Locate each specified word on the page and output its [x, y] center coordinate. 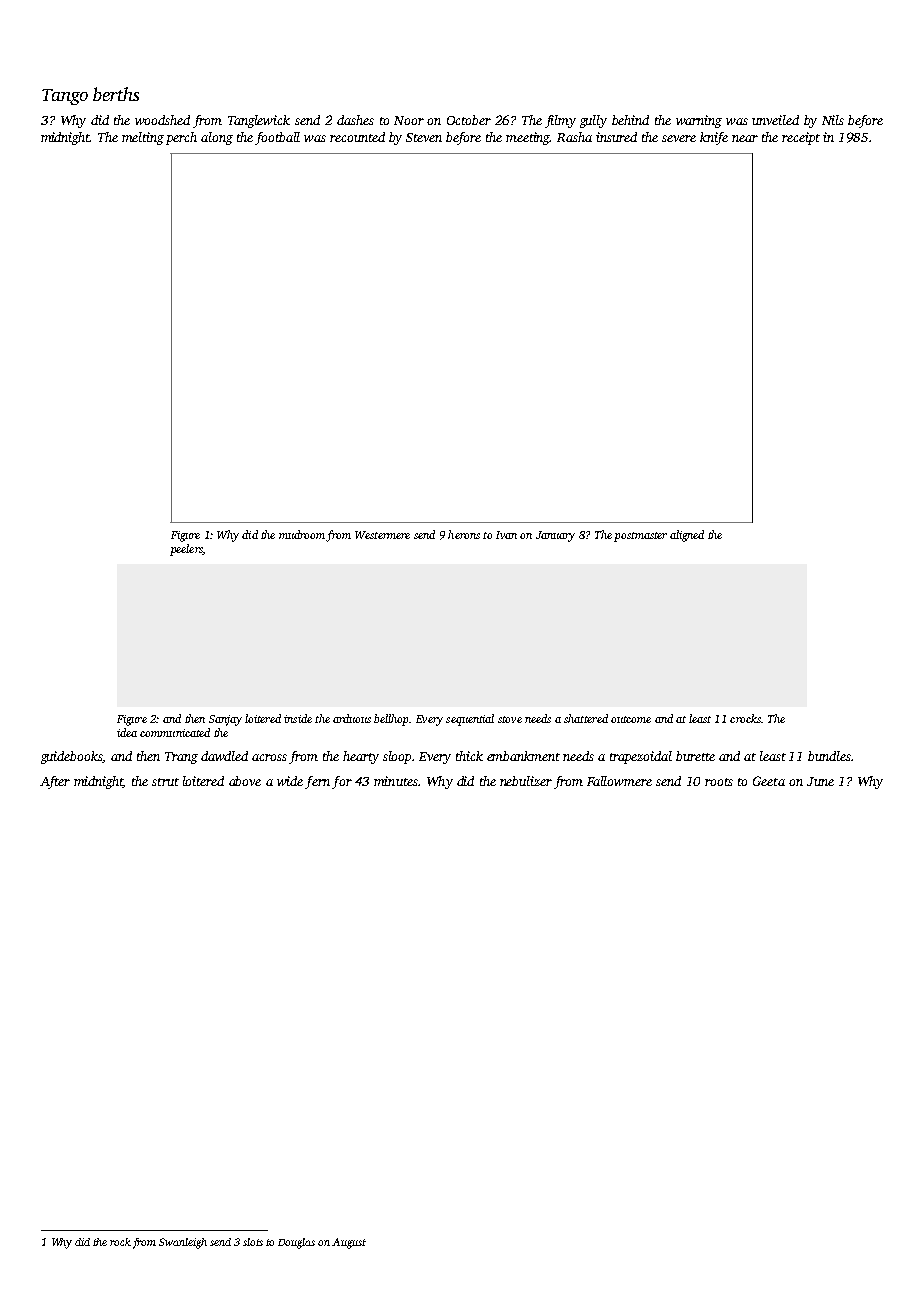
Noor [409, 120]
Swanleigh [183, 1243]
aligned [687, 536]
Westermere [382, 535]
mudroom [302, 534]
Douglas [296, 1243]
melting [143, 138]
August [349, 1243]
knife [714, 138]
